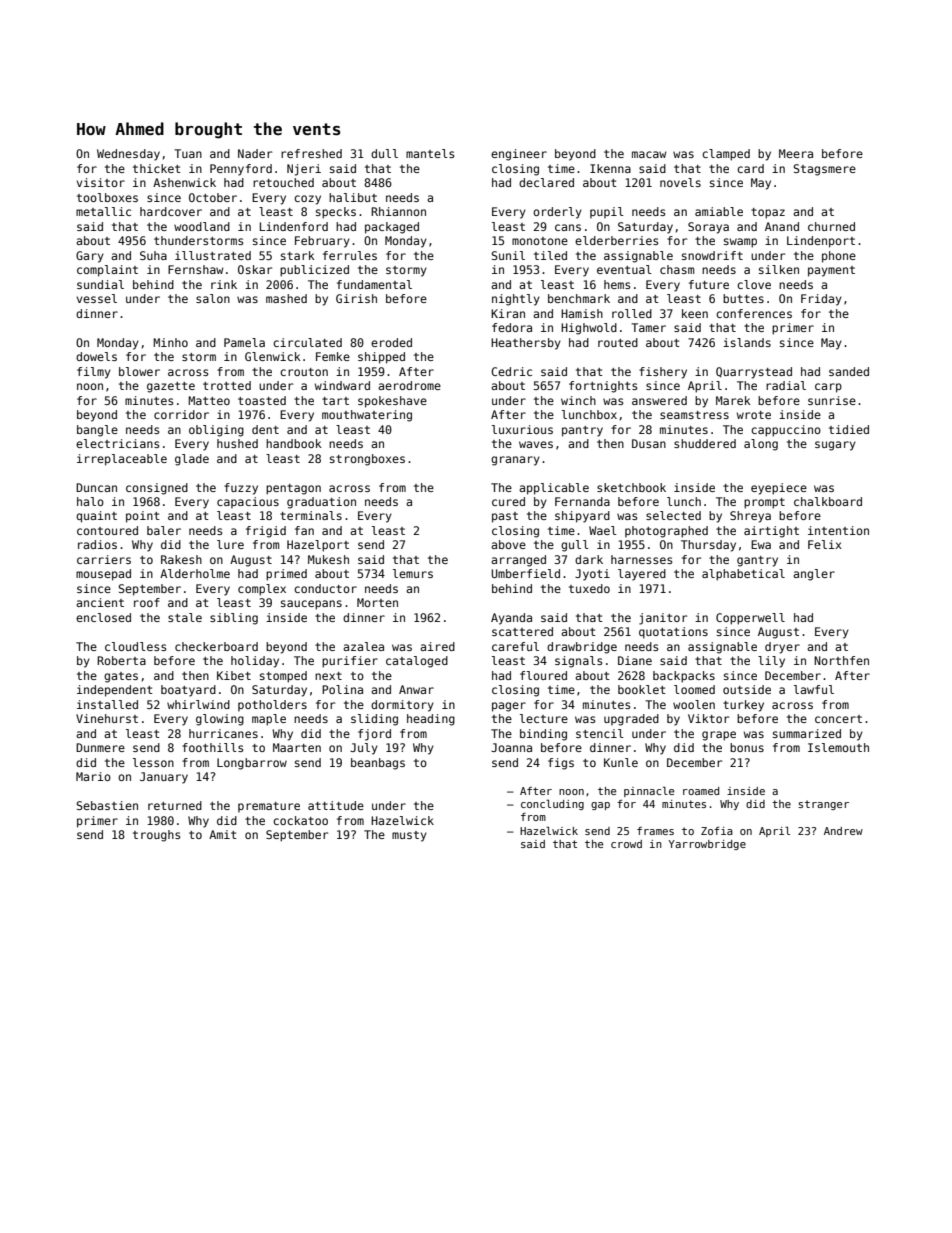  Describe the element at coordinates (392, 402) in the image. I see `spokeshave` at that location.
